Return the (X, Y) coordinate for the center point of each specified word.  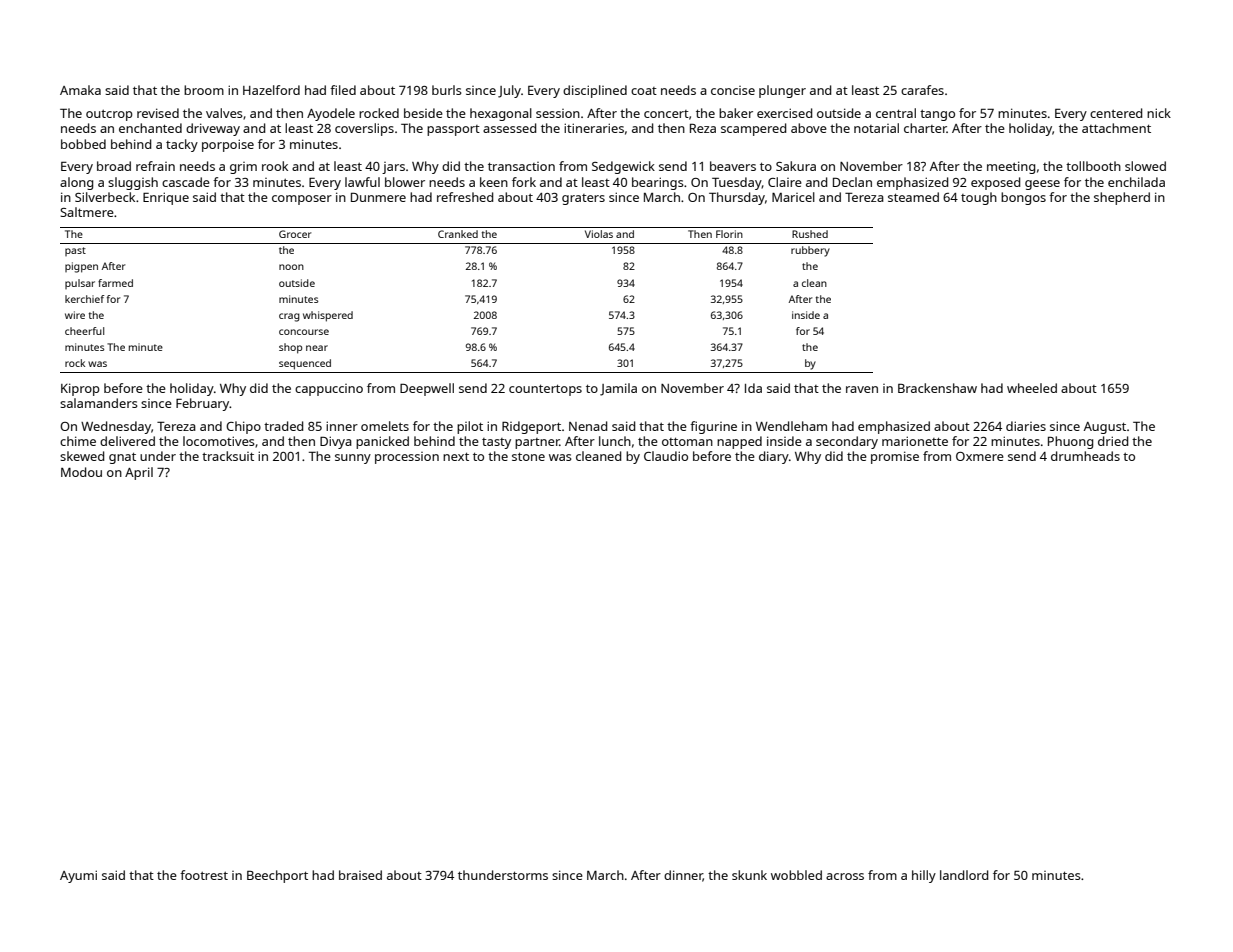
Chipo (243, 427)
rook (275, 166)
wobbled (796, 875)
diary (774, 457)
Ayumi (78, 876)
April (139, 473)
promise (895, 457)
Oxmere (980, 456)
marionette (915, 441)
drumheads (1085, 456)
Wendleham (791, 426)
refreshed (465, 197)
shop (290, 348)
